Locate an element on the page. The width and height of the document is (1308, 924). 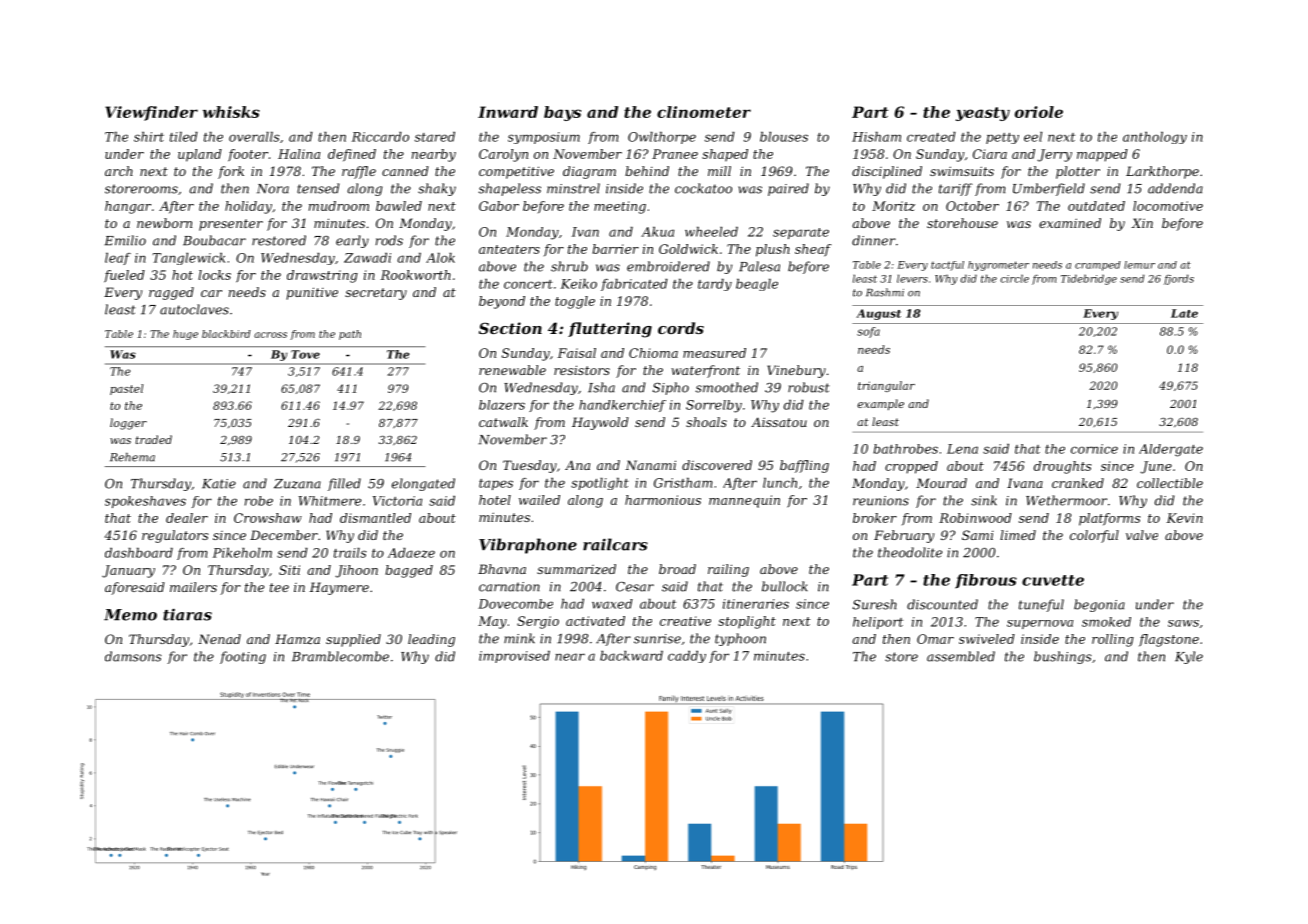
Kyle is located at coordinates (1189, 657).
